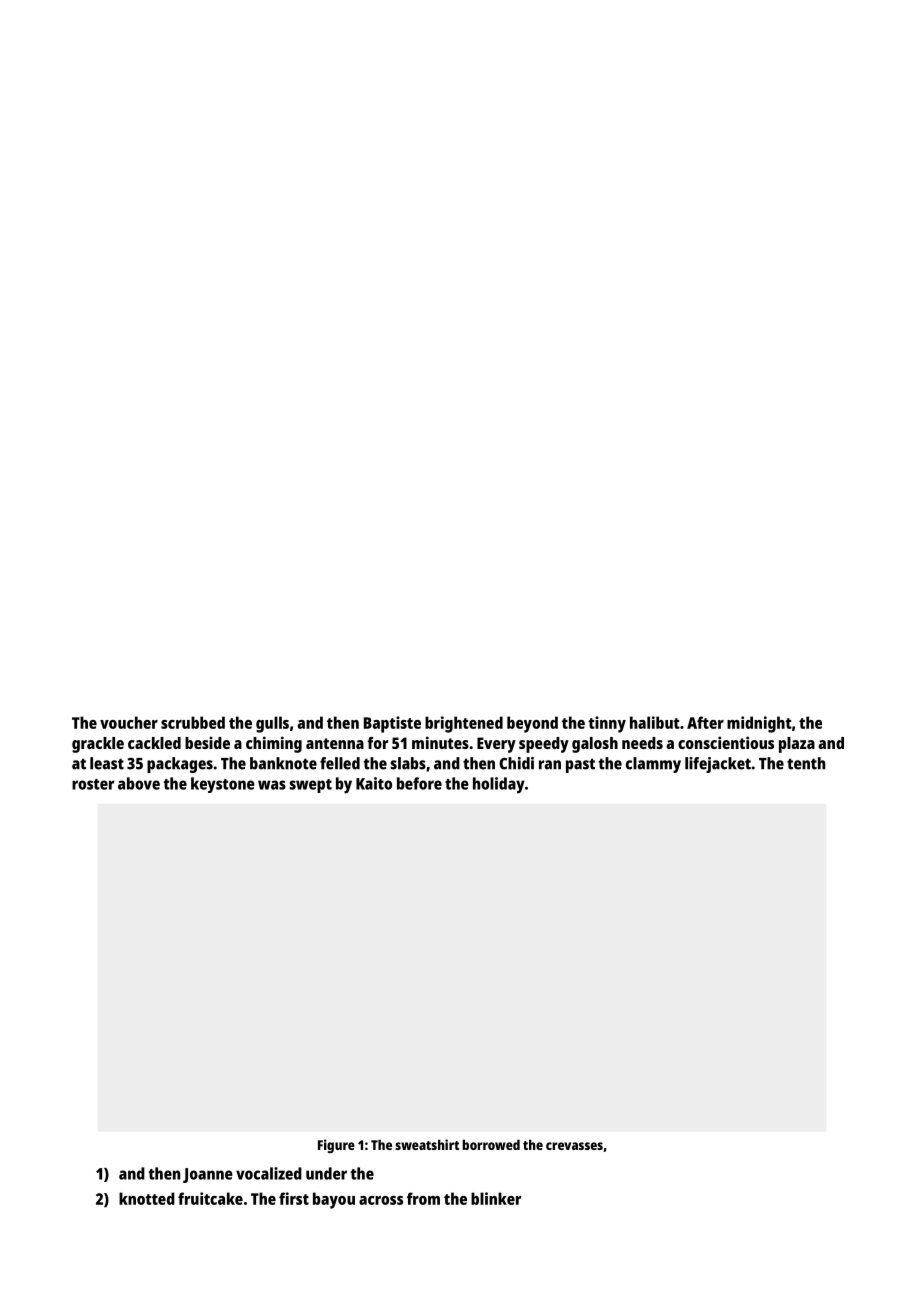 The image size is (924, 1308). I want to click on beyond, so click(532, 724).
